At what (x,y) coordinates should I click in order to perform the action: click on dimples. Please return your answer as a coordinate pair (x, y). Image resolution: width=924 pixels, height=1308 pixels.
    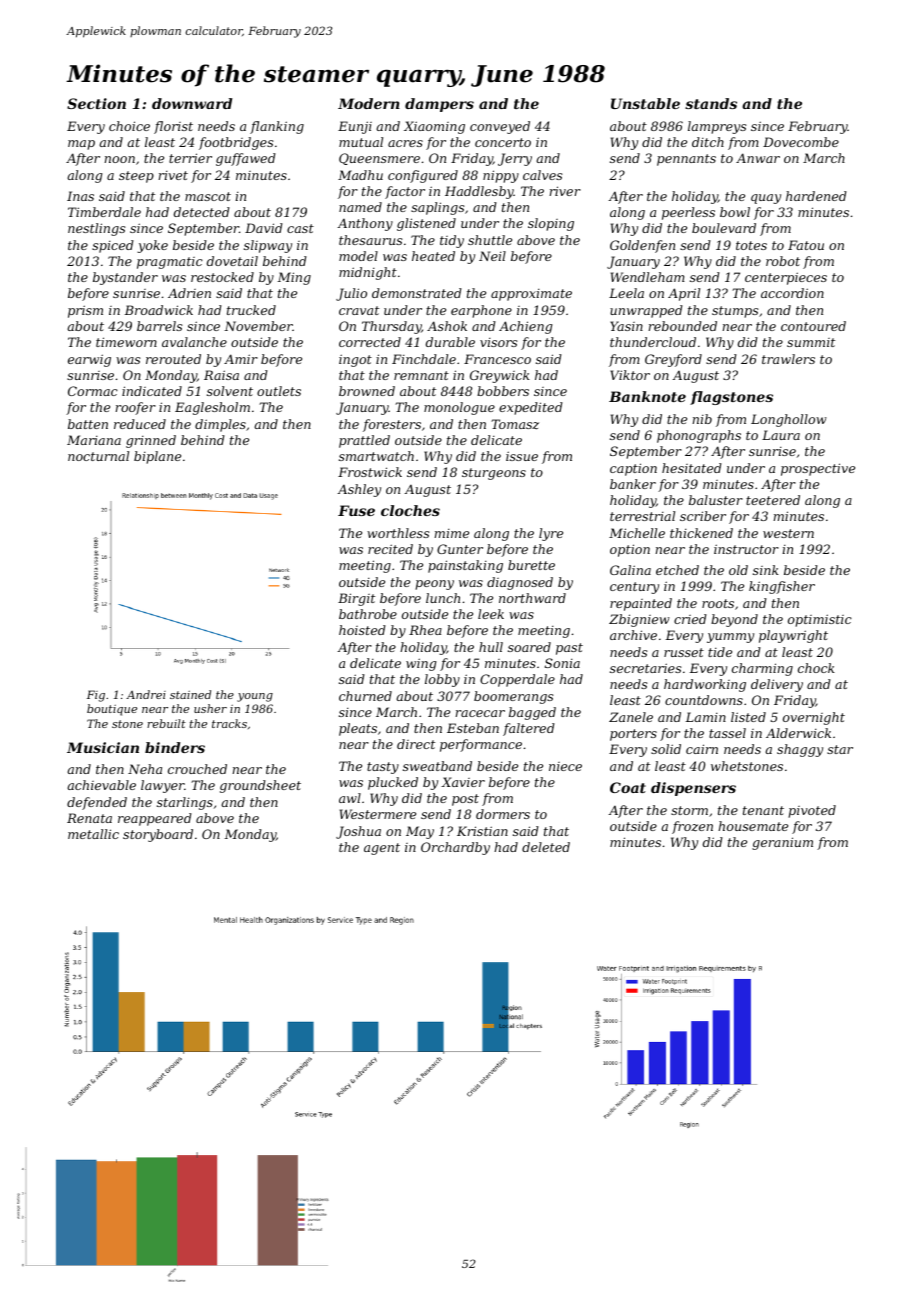
    Looking at the image, I should click on (220, 425).
